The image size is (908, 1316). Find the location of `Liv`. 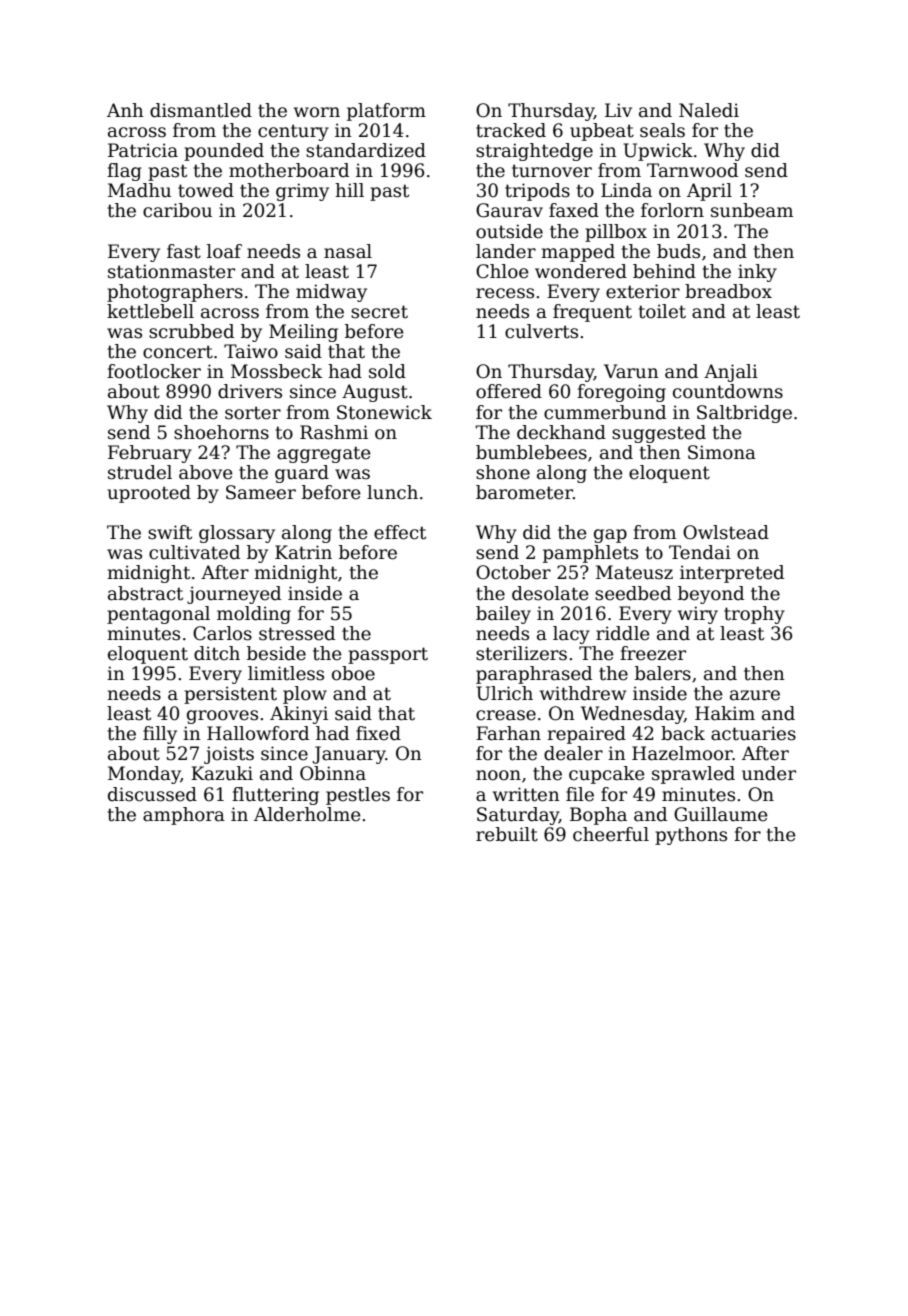

Liv is located at coordinates (618, 110).
